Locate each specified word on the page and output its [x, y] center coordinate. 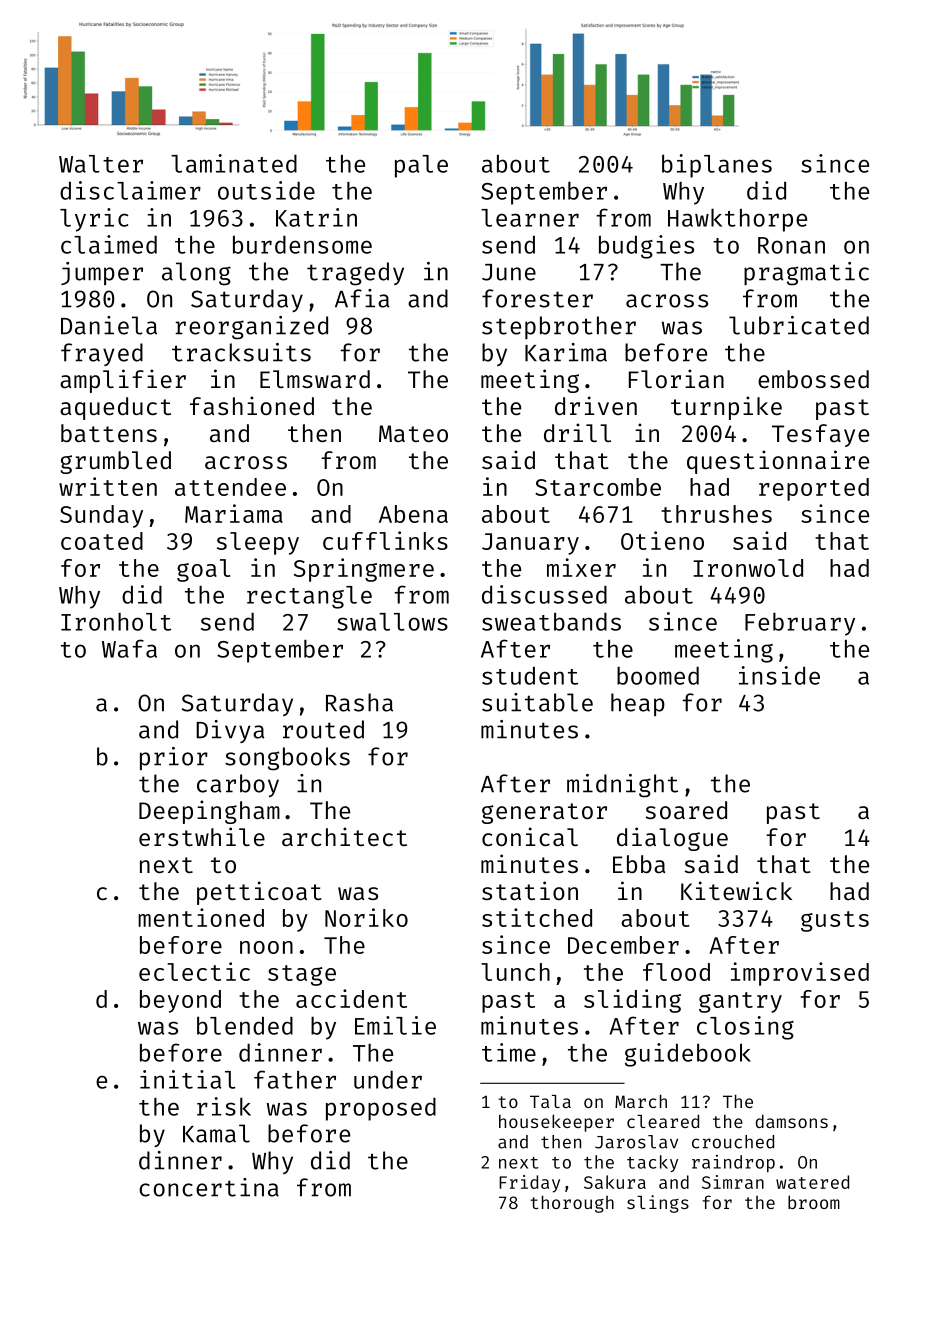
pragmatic [806, 274]
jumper [102, 273]
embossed [813, 379]
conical [530, 836]
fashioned [252, 405]
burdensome [302, 244]
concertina [209, 1187]
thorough [572, 1204]
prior [174, 758]
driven [596, 405]
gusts [835, 921]
